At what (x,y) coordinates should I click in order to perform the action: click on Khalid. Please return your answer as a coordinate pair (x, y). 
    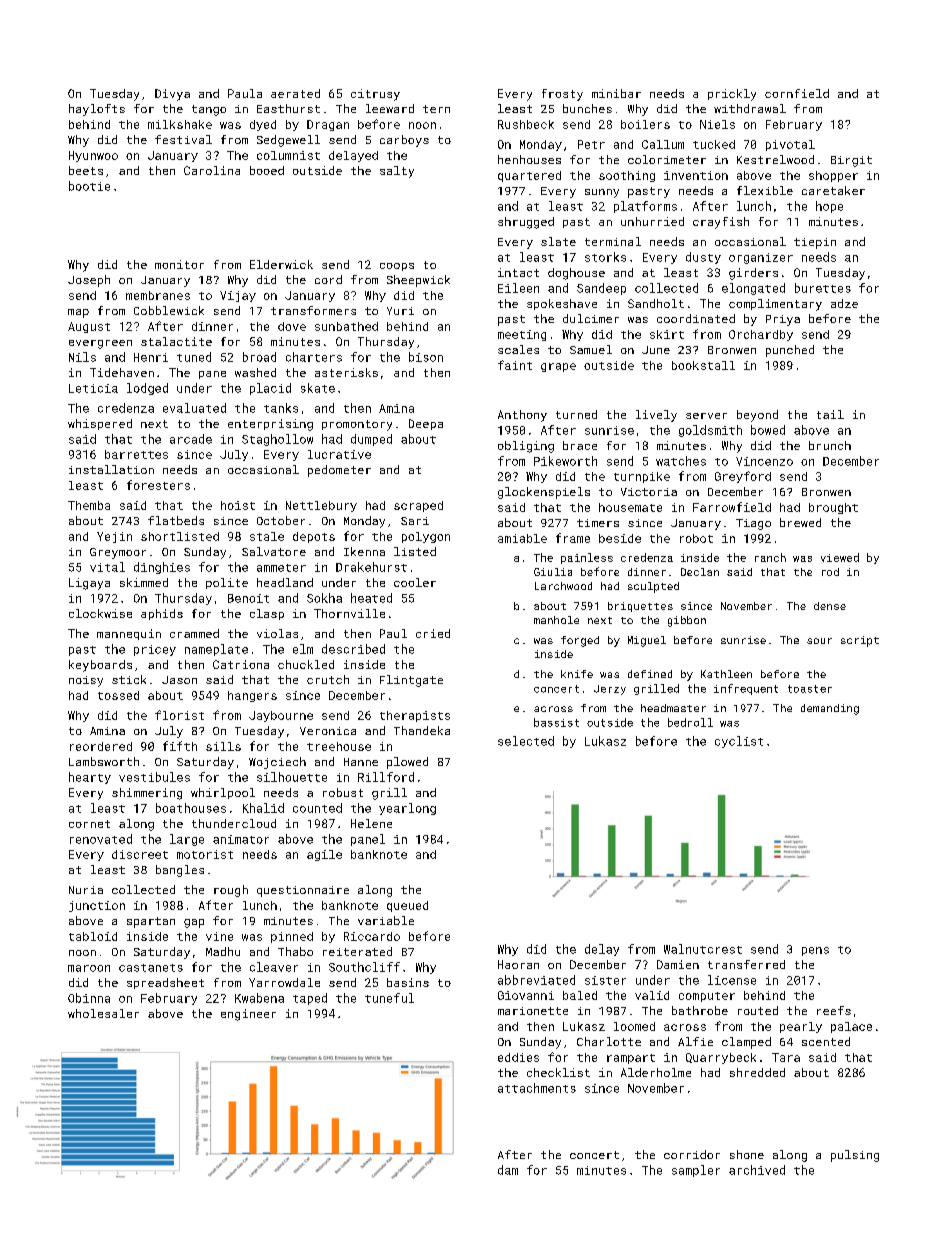
    Looking at the image, I should click on (263, 808).
